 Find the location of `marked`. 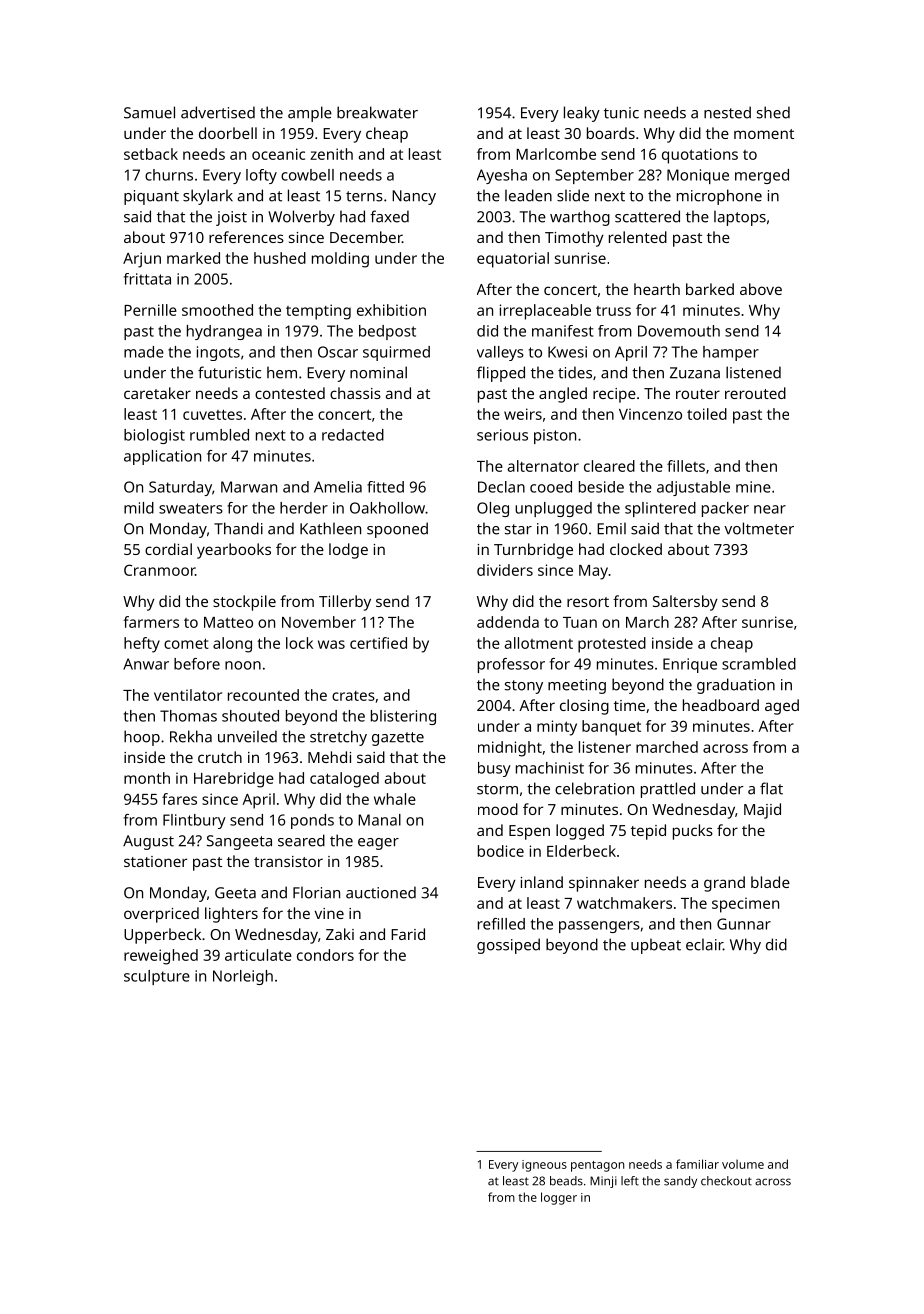

marked is located at coordinates (193, 258).
